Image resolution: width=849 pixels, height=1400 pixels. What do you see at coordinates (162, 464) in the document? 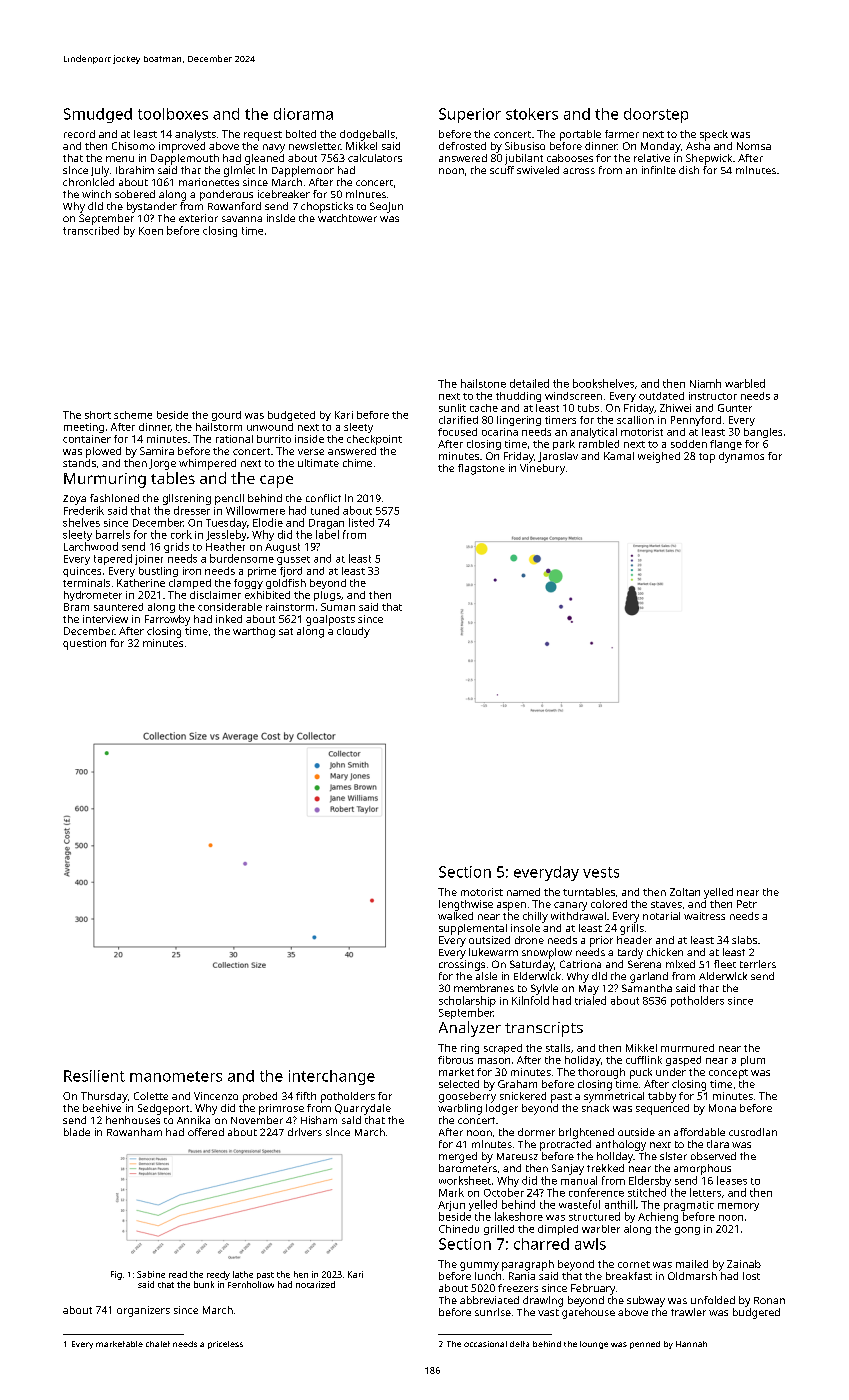
I see `Jorge` at bounding box center [162, 464].
